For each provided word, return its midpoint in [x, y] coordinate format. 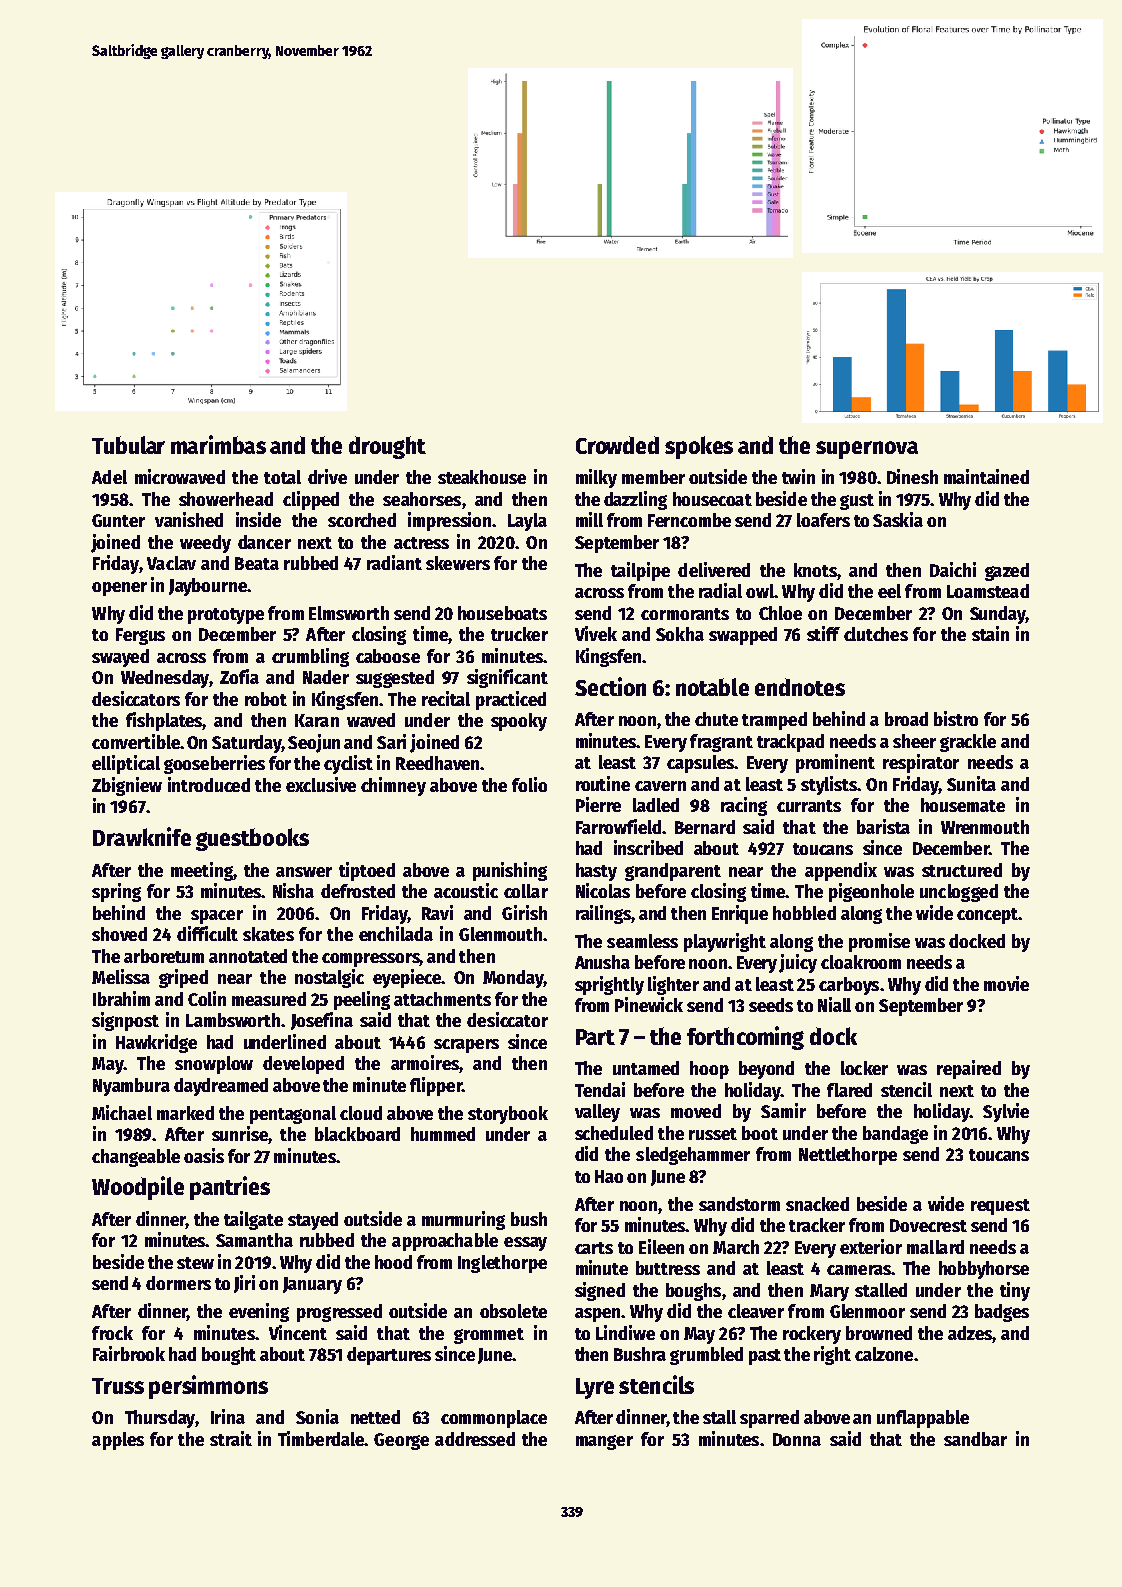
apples [118, 1441]
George [401, 1441]
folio [529, 784]
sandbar [975, 1439]
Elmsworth [349, 613]
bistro [956, 718]
